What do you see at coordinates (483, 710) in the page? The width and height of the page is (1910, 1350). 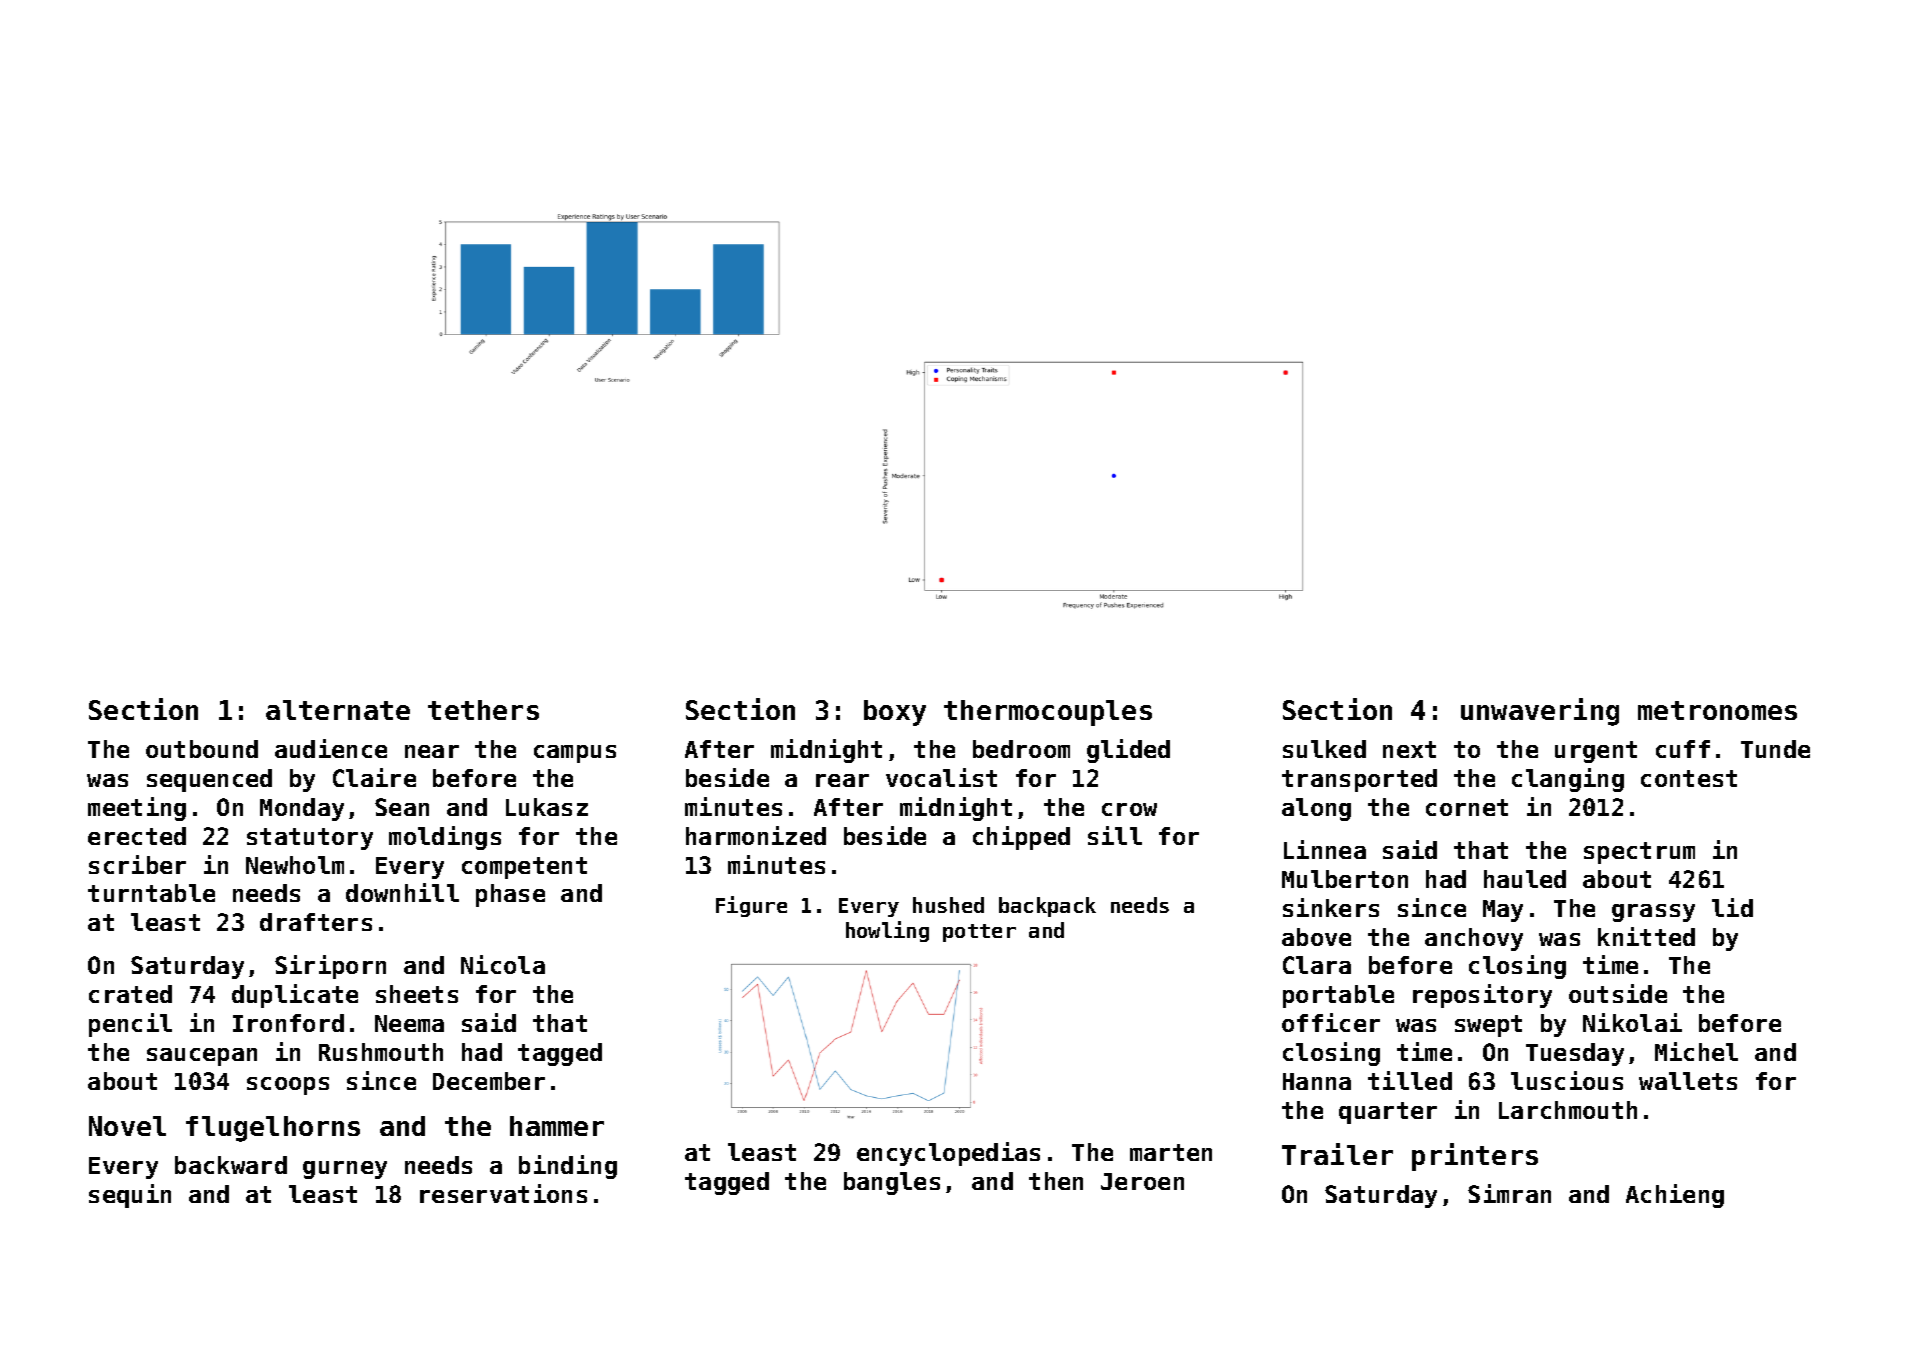 I see `tethers` at bounding box center [483, 710].
